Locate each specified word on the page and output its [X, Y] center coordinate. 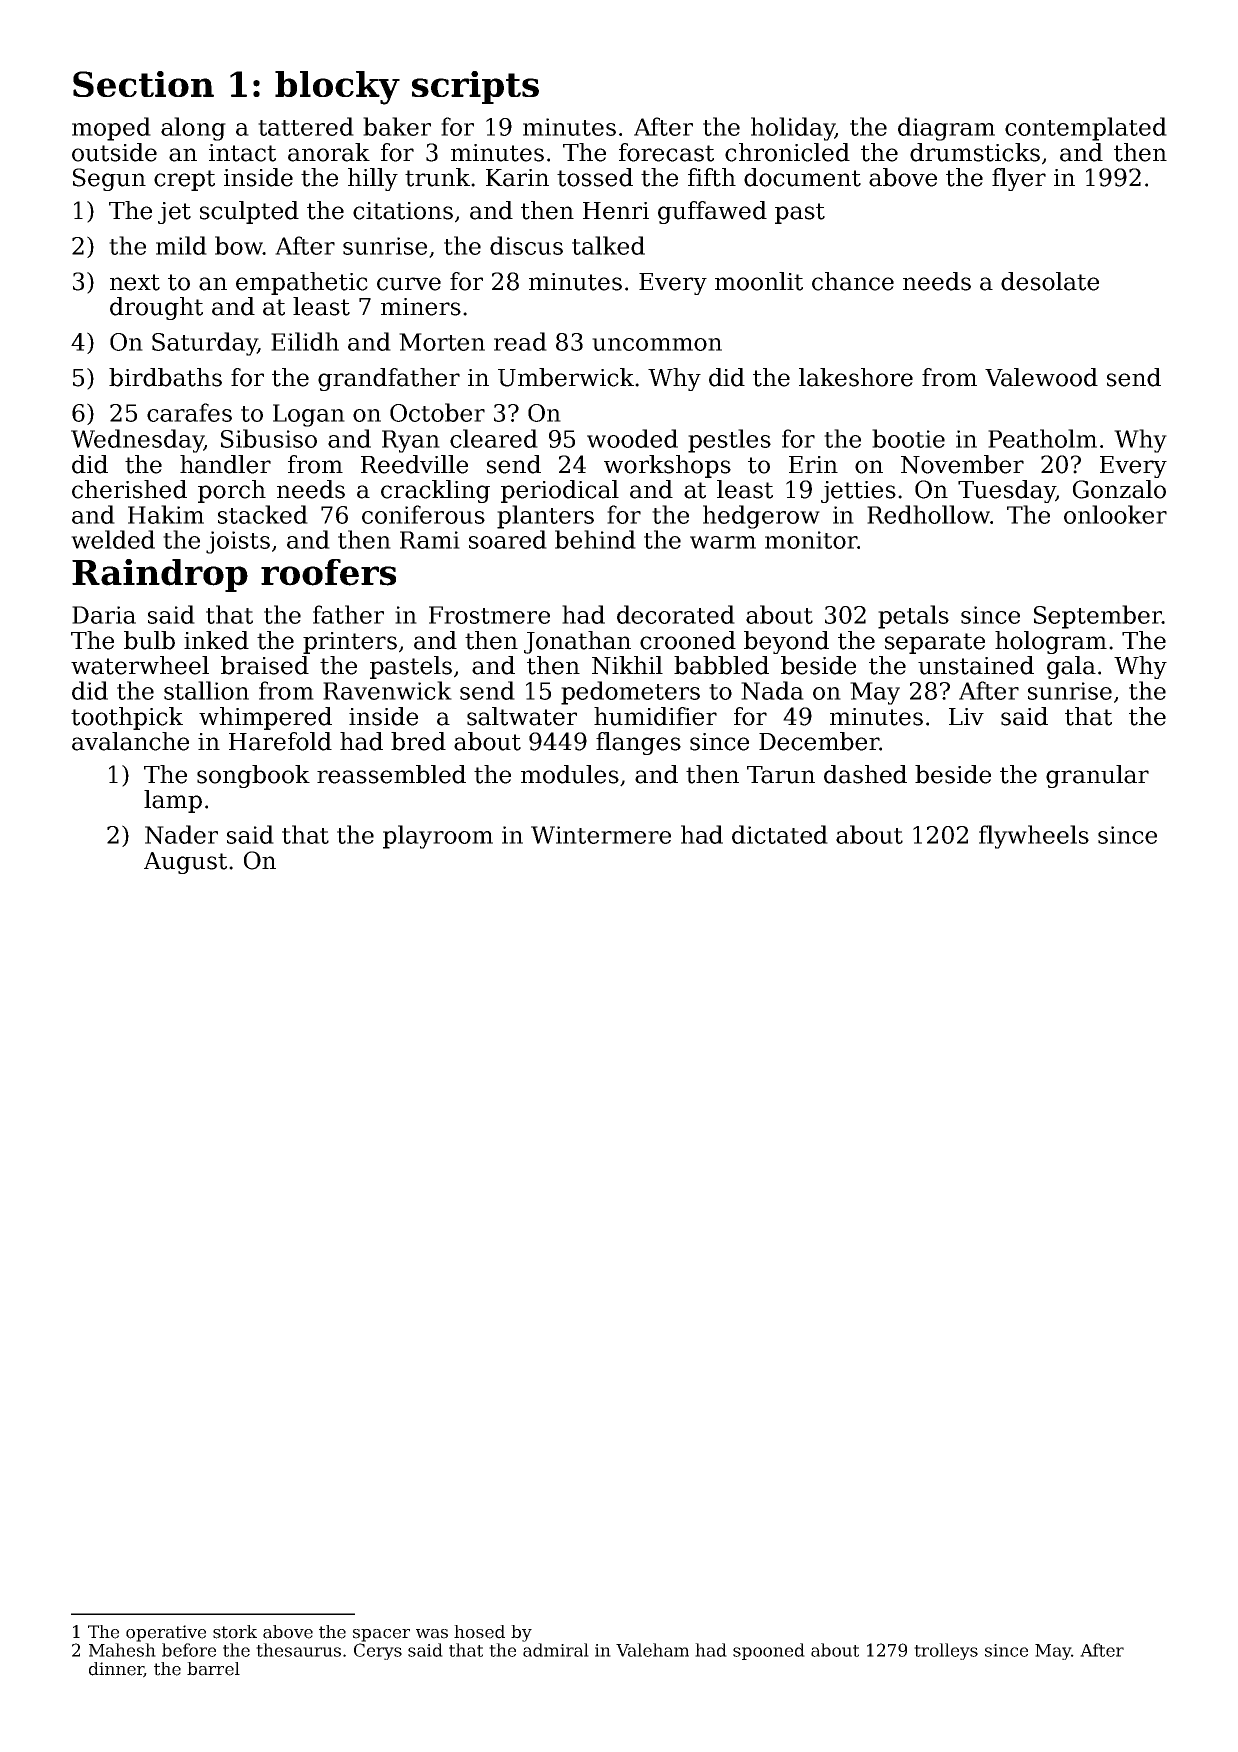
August [185, 863]
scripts [475, 87]
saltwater [522, 716]
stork [235, 1632]
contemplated [1086, 129]
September [1098, 617]
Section [143, 84]
